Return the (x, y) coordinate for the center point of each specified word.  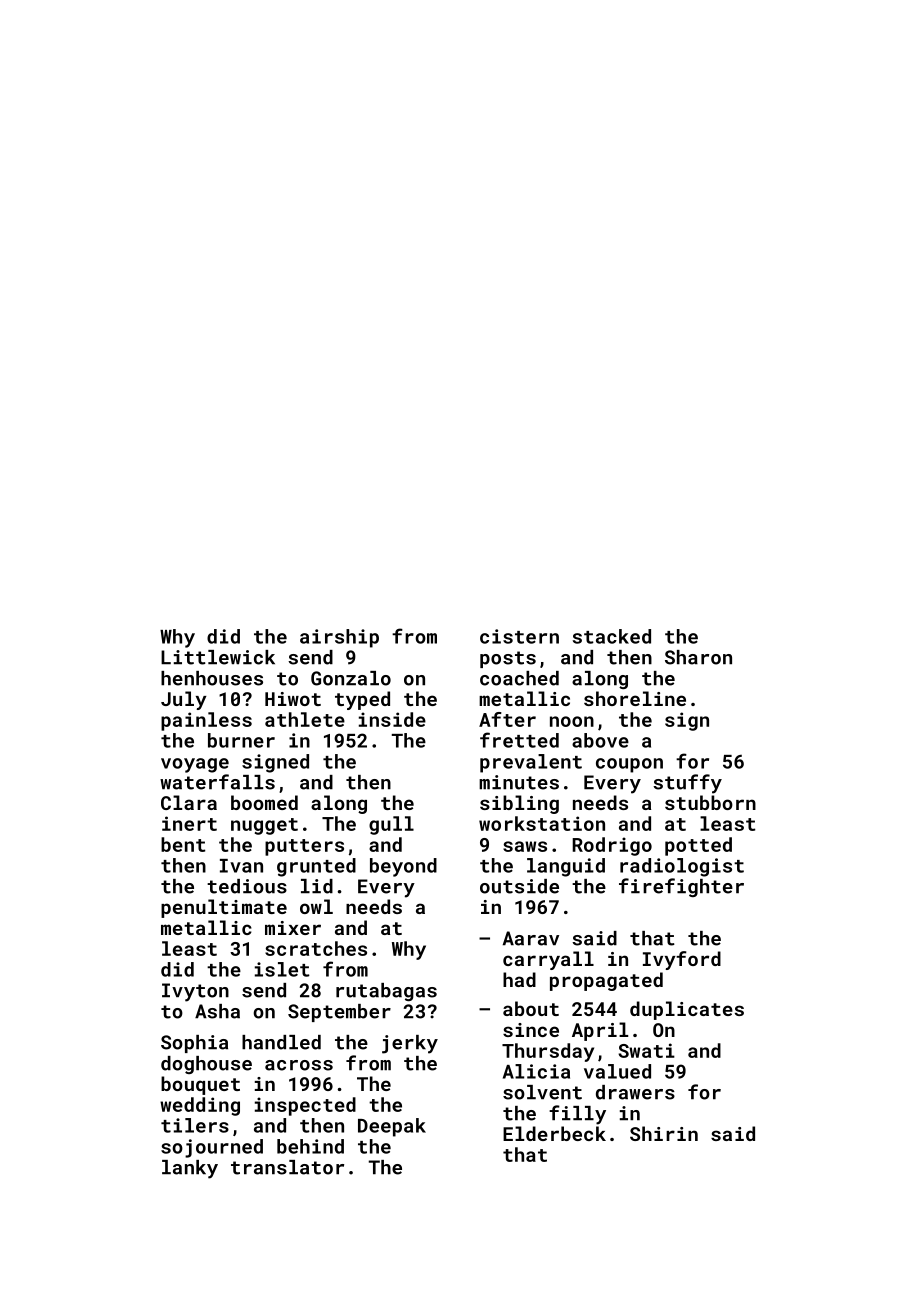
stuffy (687, 784)
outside (519, 886)
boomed (264, 802)
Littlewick (218, 657)
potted (698, 846)
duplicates (687, 1010)
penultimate (224, 908)
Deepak (392, 1127)
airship (339, 638)
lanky (190, 1169)
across (299, 1065)
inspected (305, 1106)
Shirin (664, 1133)
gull (391, 825)
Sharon (698, 657)
